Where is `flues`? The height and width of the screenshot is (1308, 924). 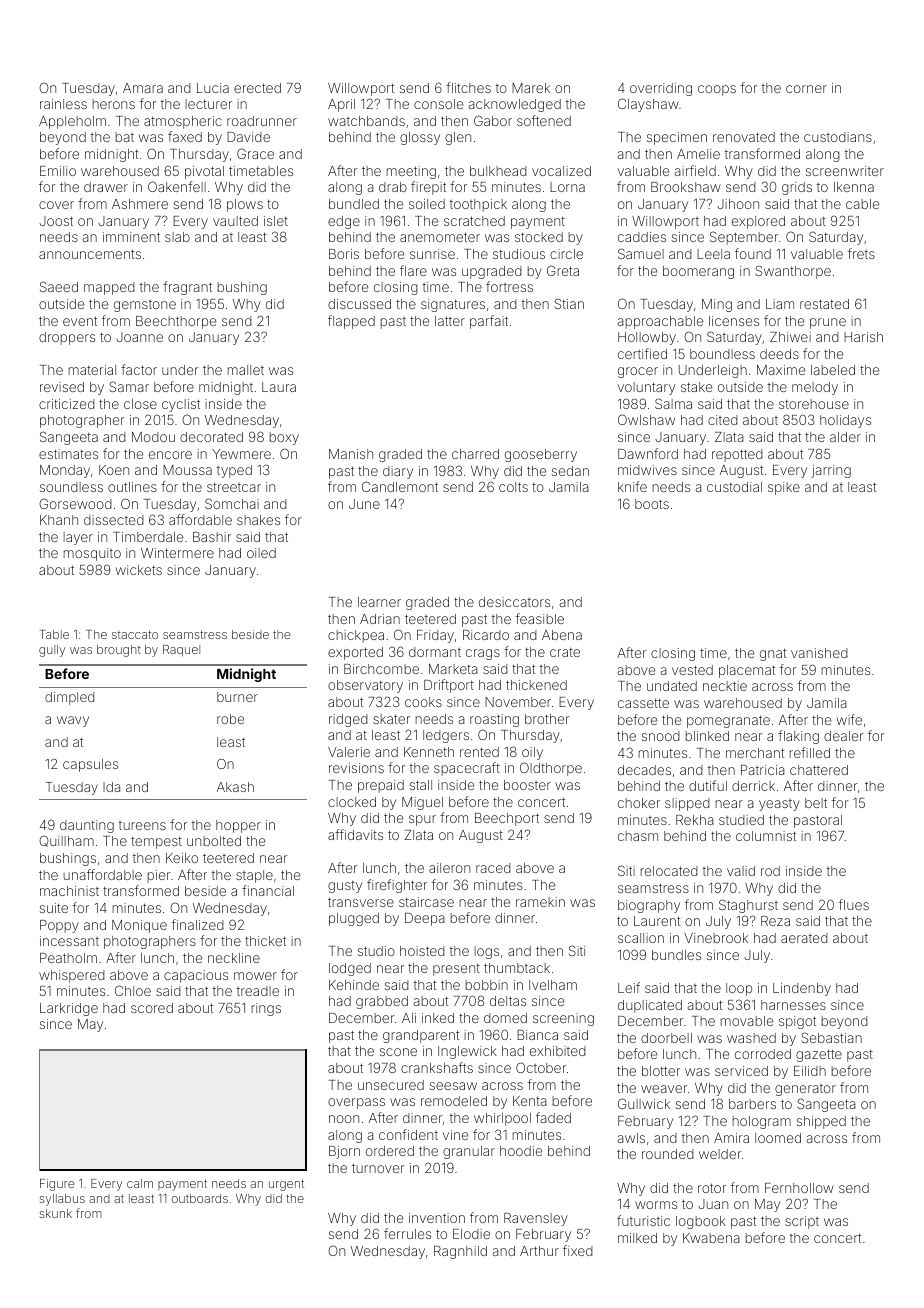
flues is located at coordinates (854, 904).
